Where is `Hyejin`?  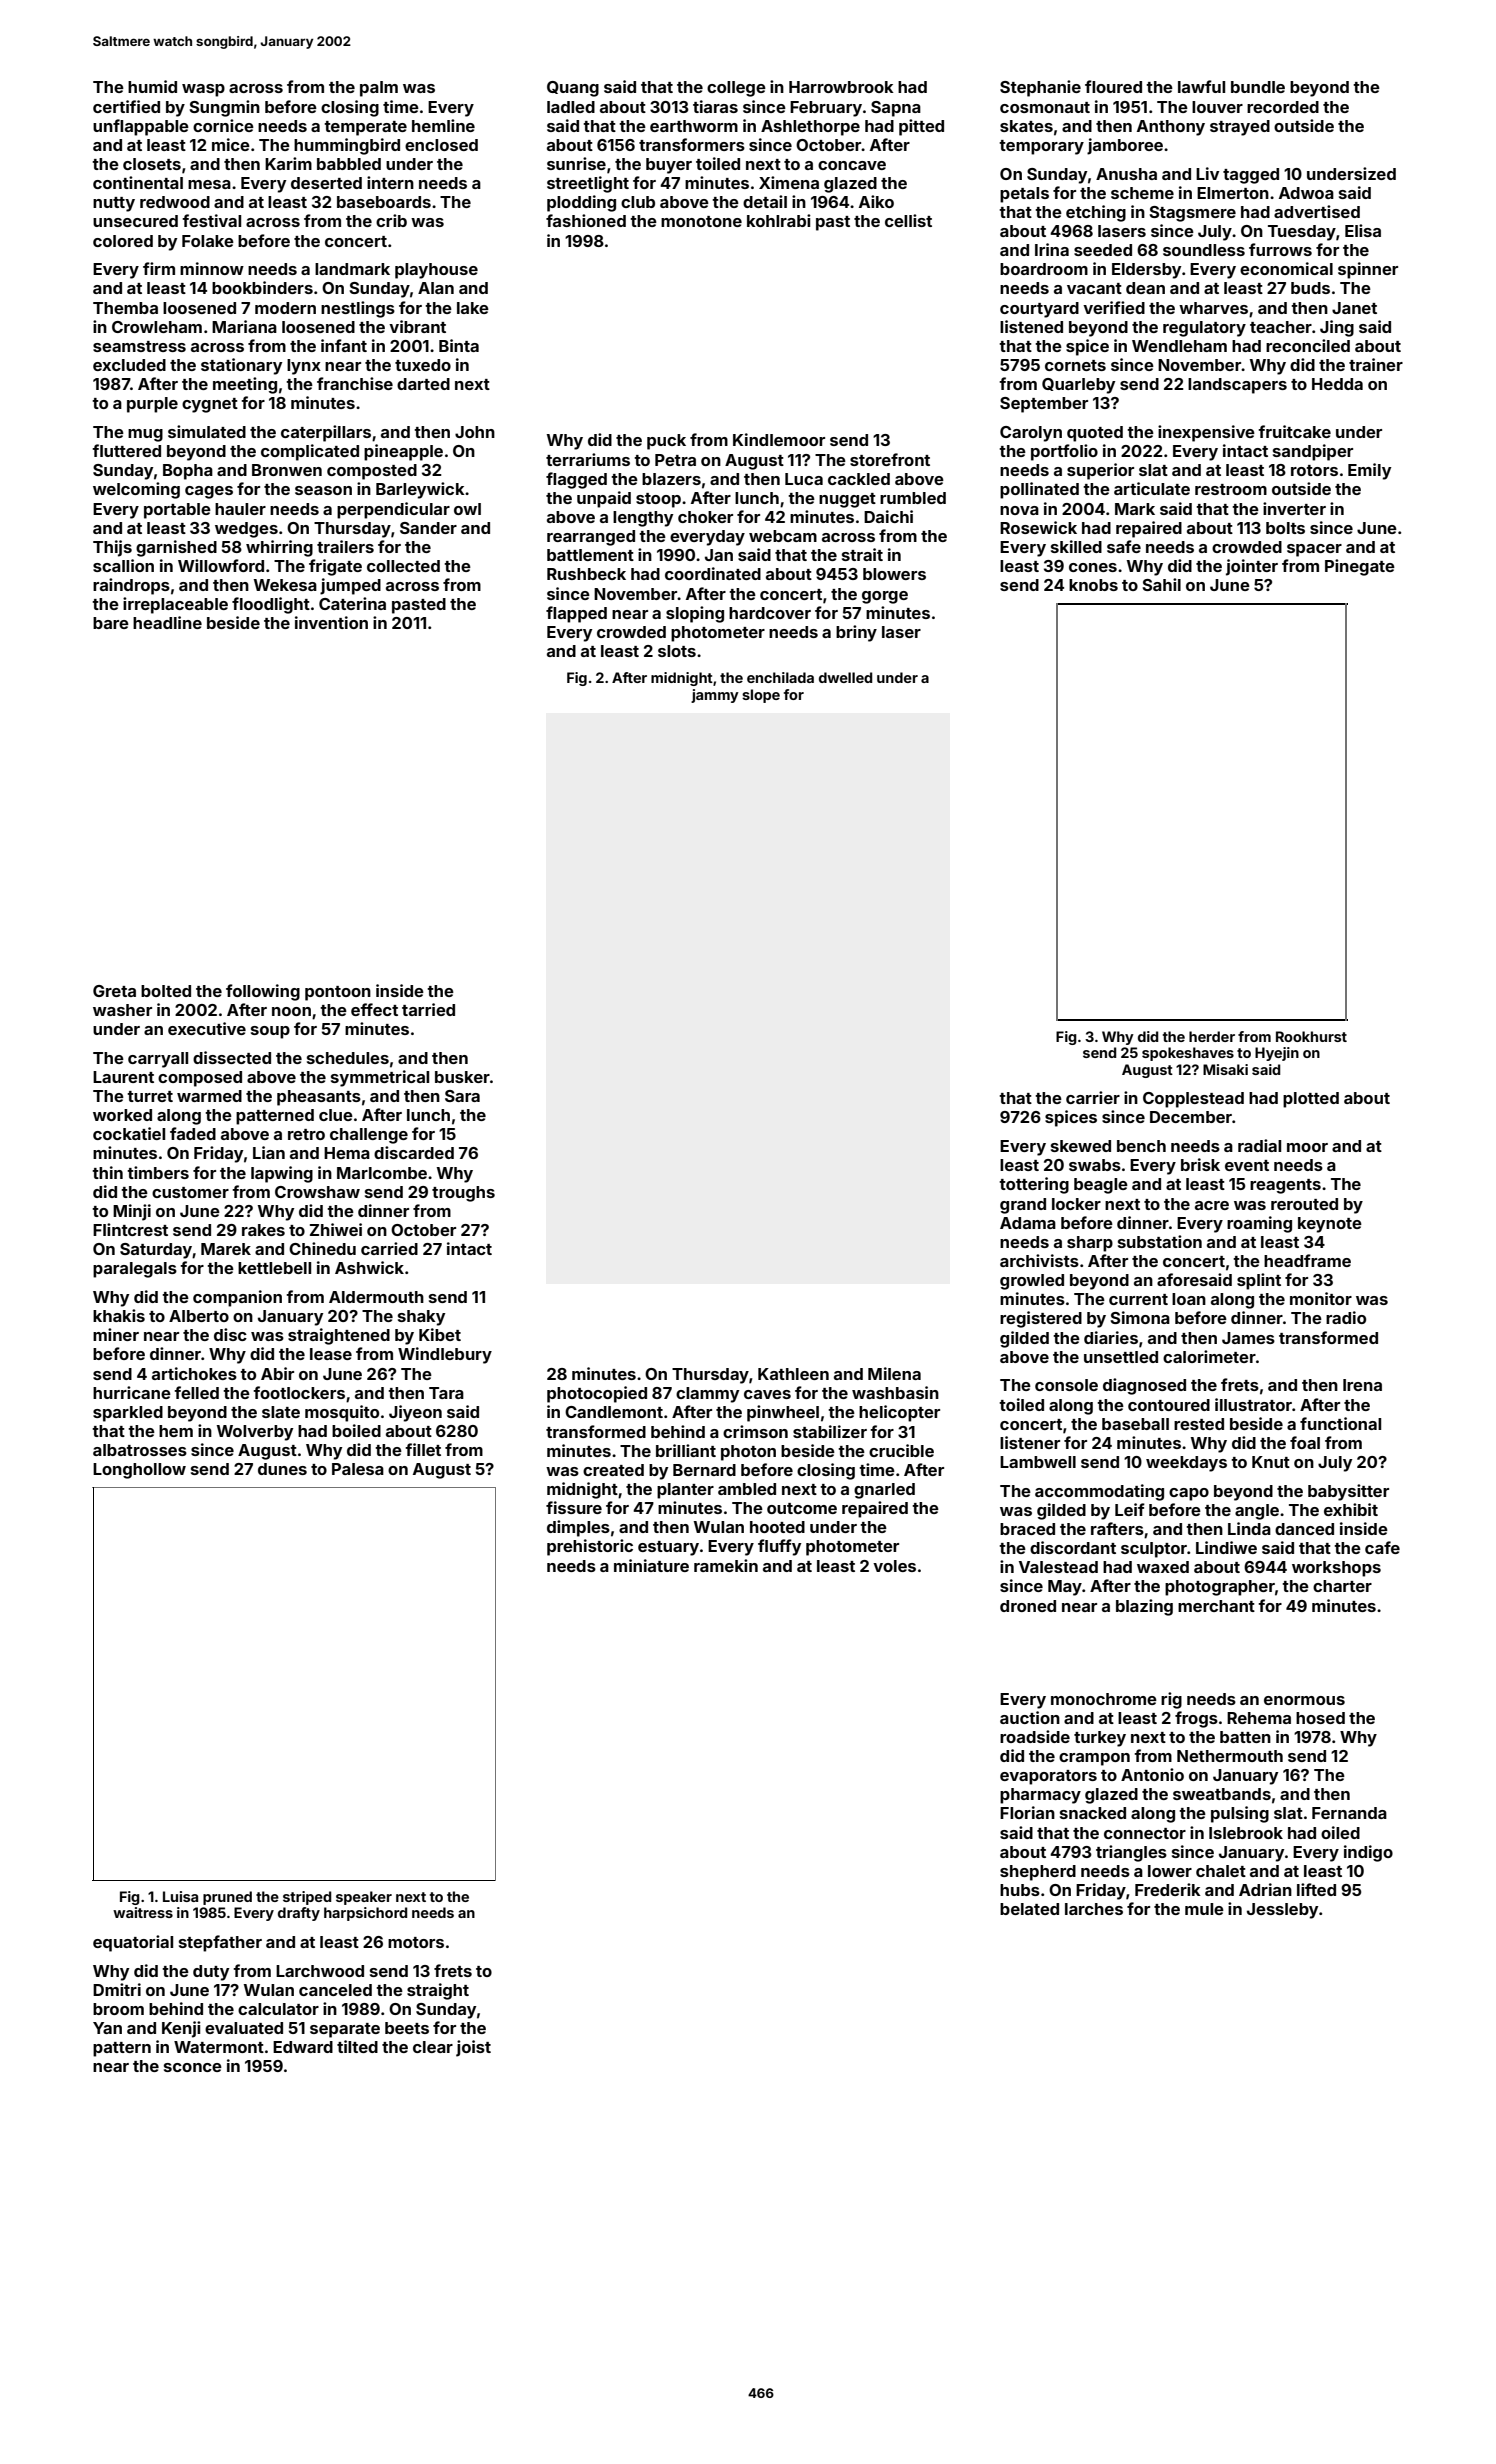 Hyejin is located at coordinates (1277, 1054).
